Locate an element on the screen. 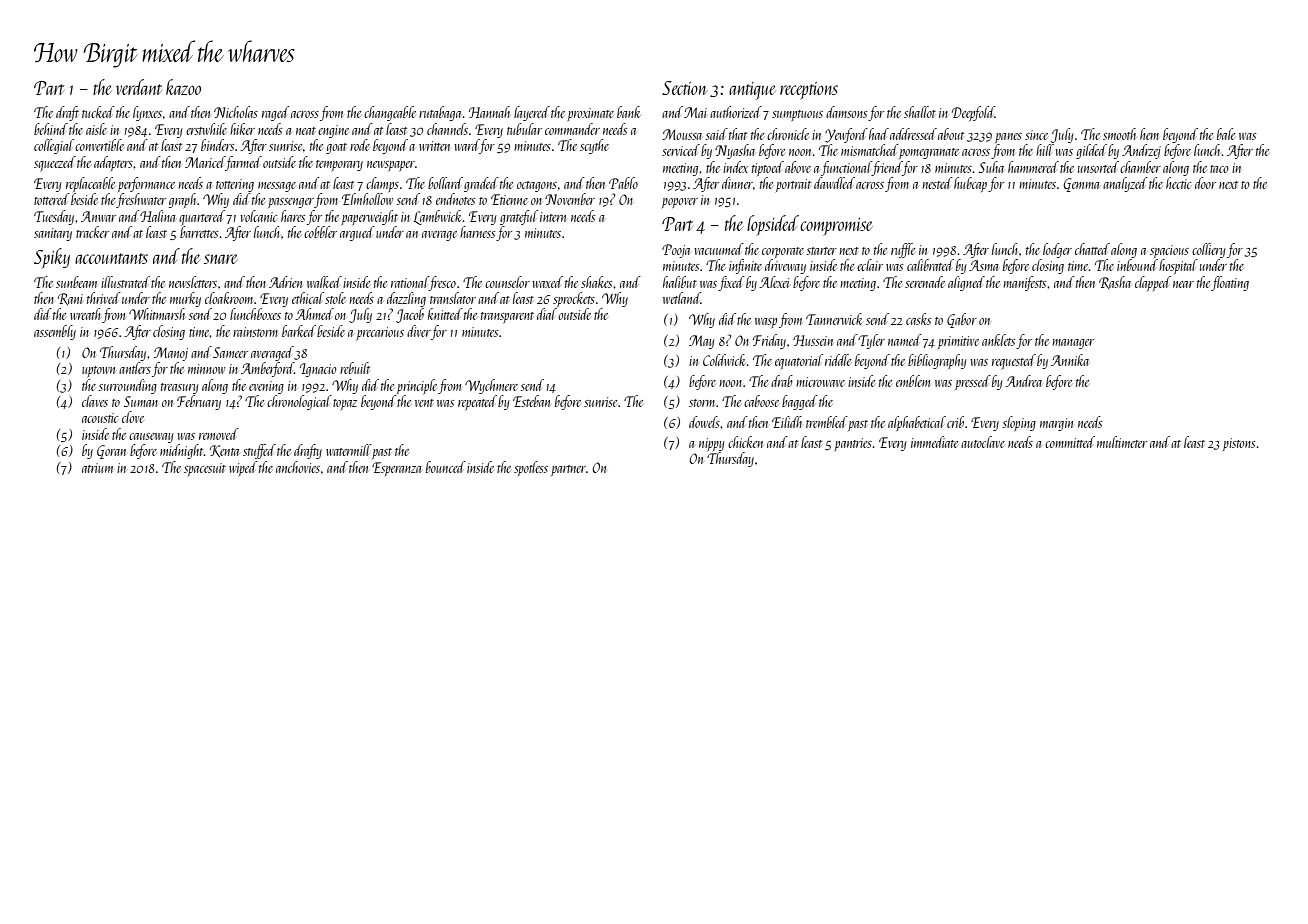 The image size is (1308, 924). vent is located at coordinates (424, 403).
